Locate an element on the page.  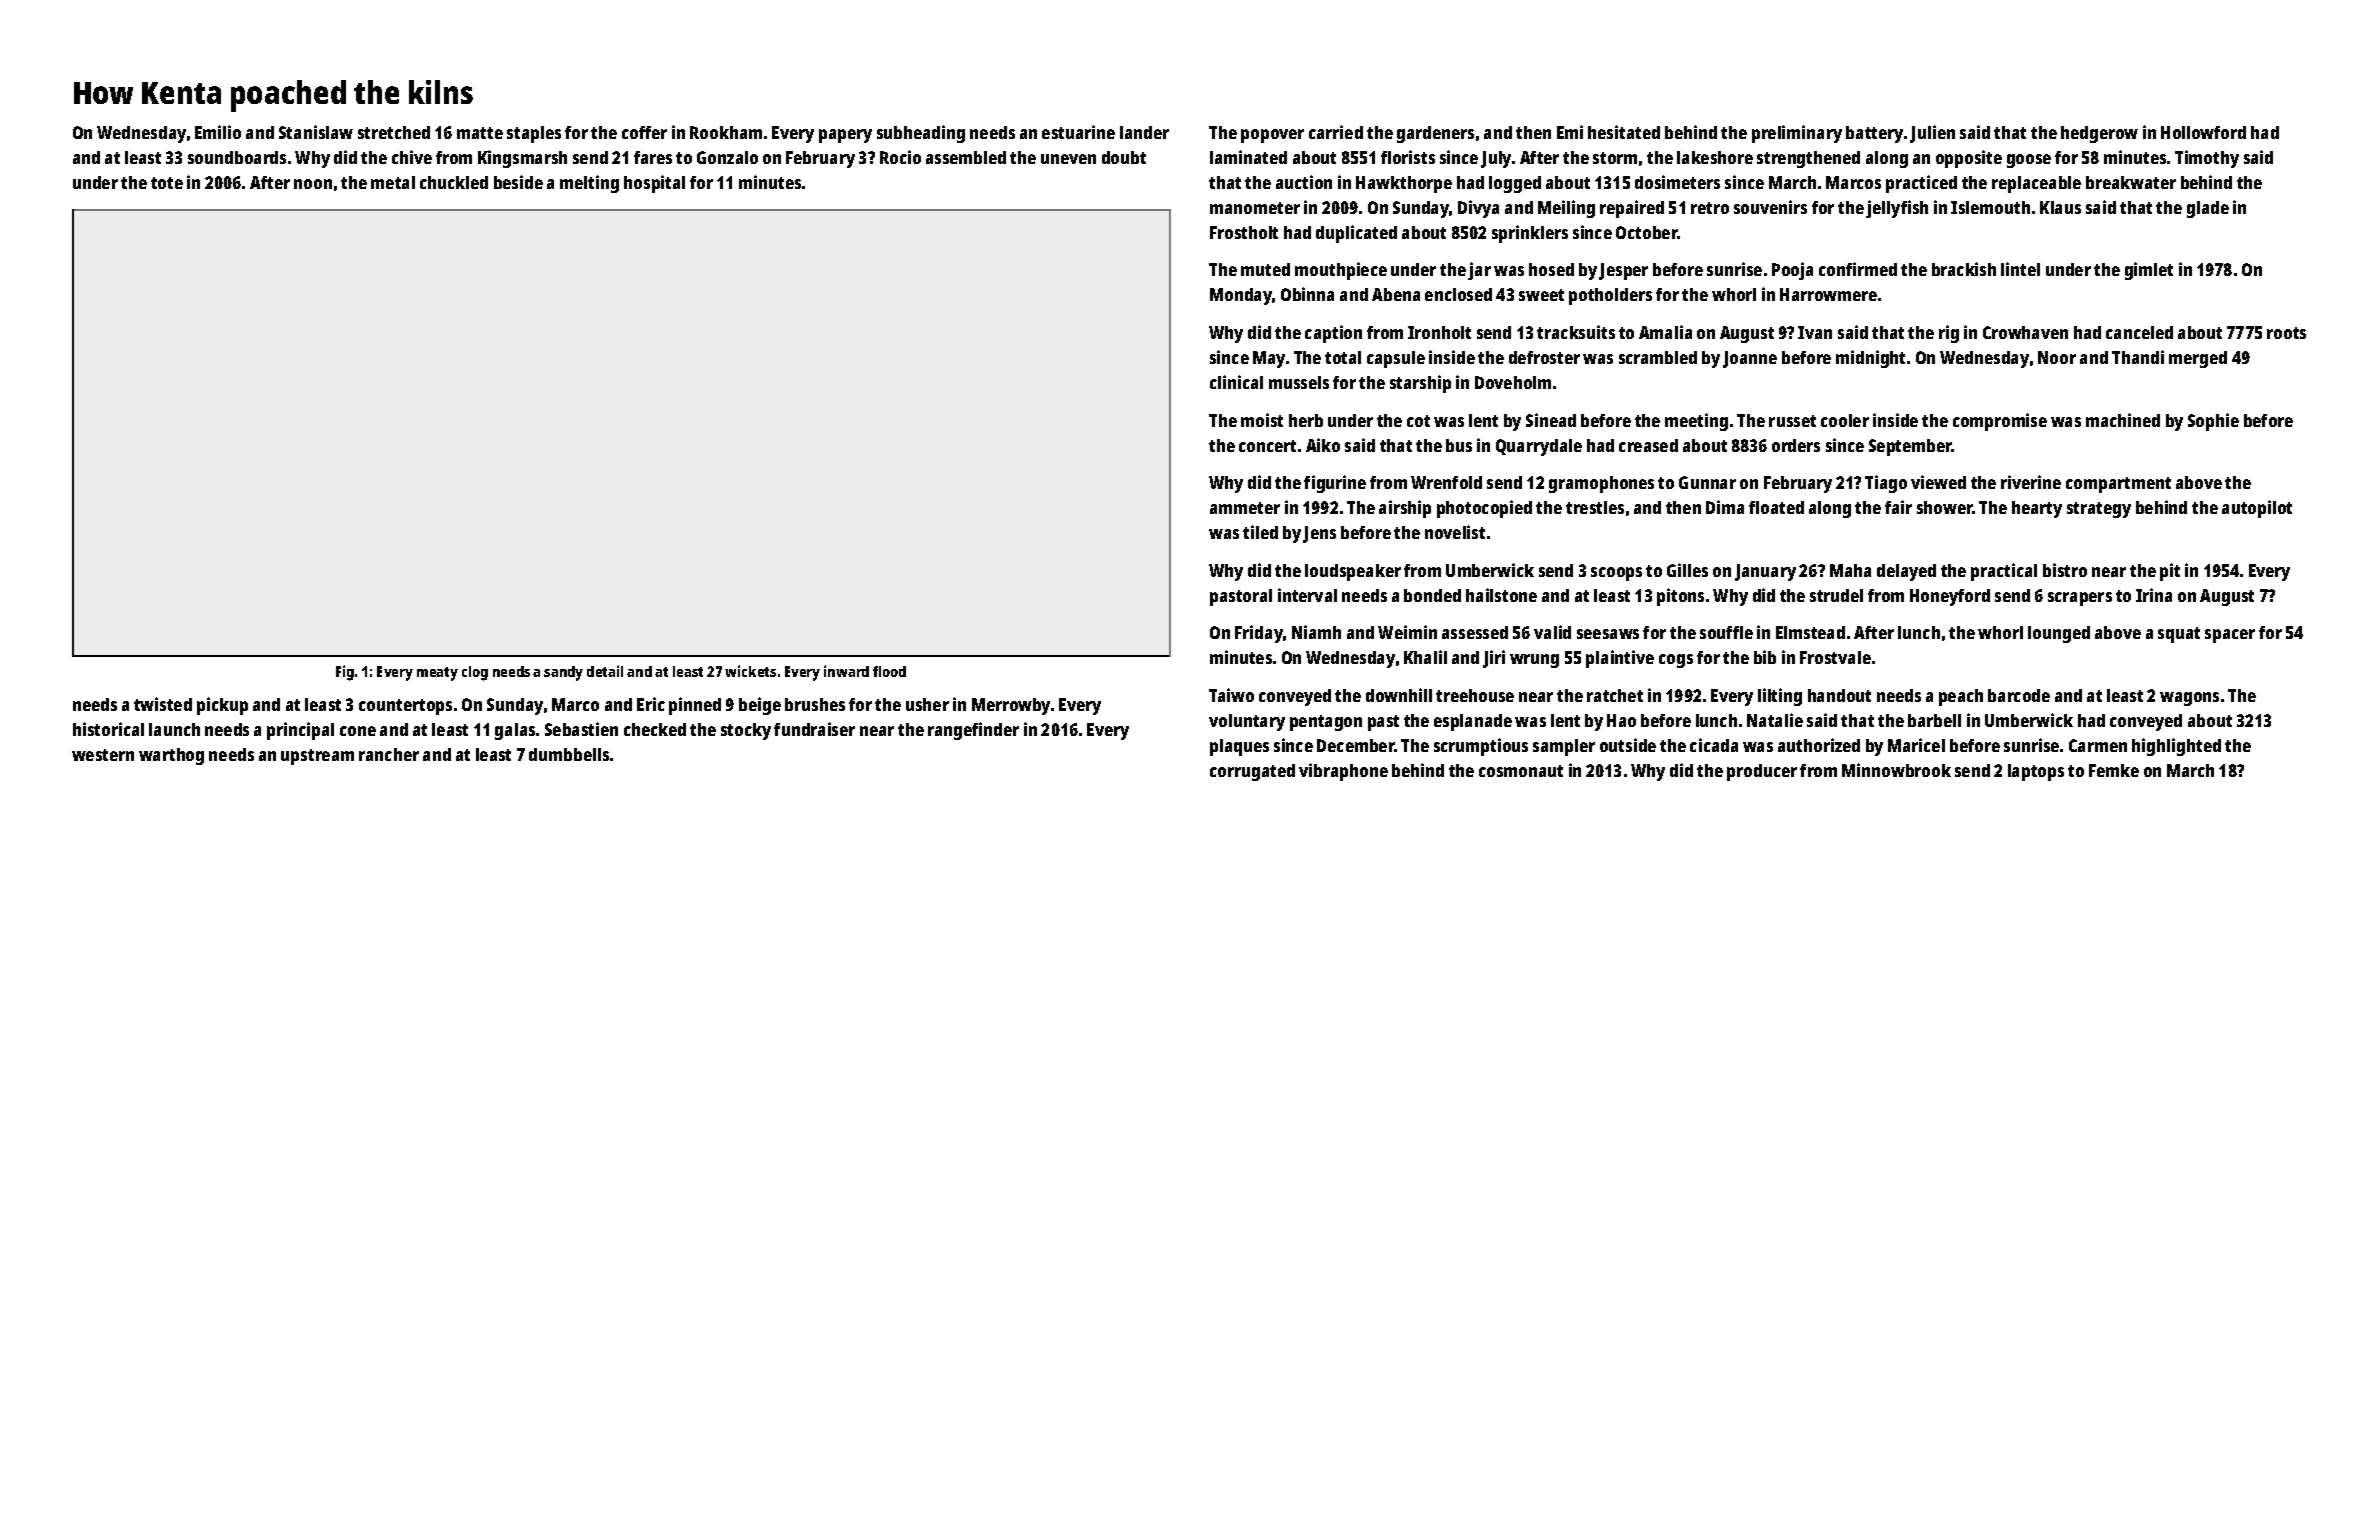
compartment is located at coordinates (2118, 485).
